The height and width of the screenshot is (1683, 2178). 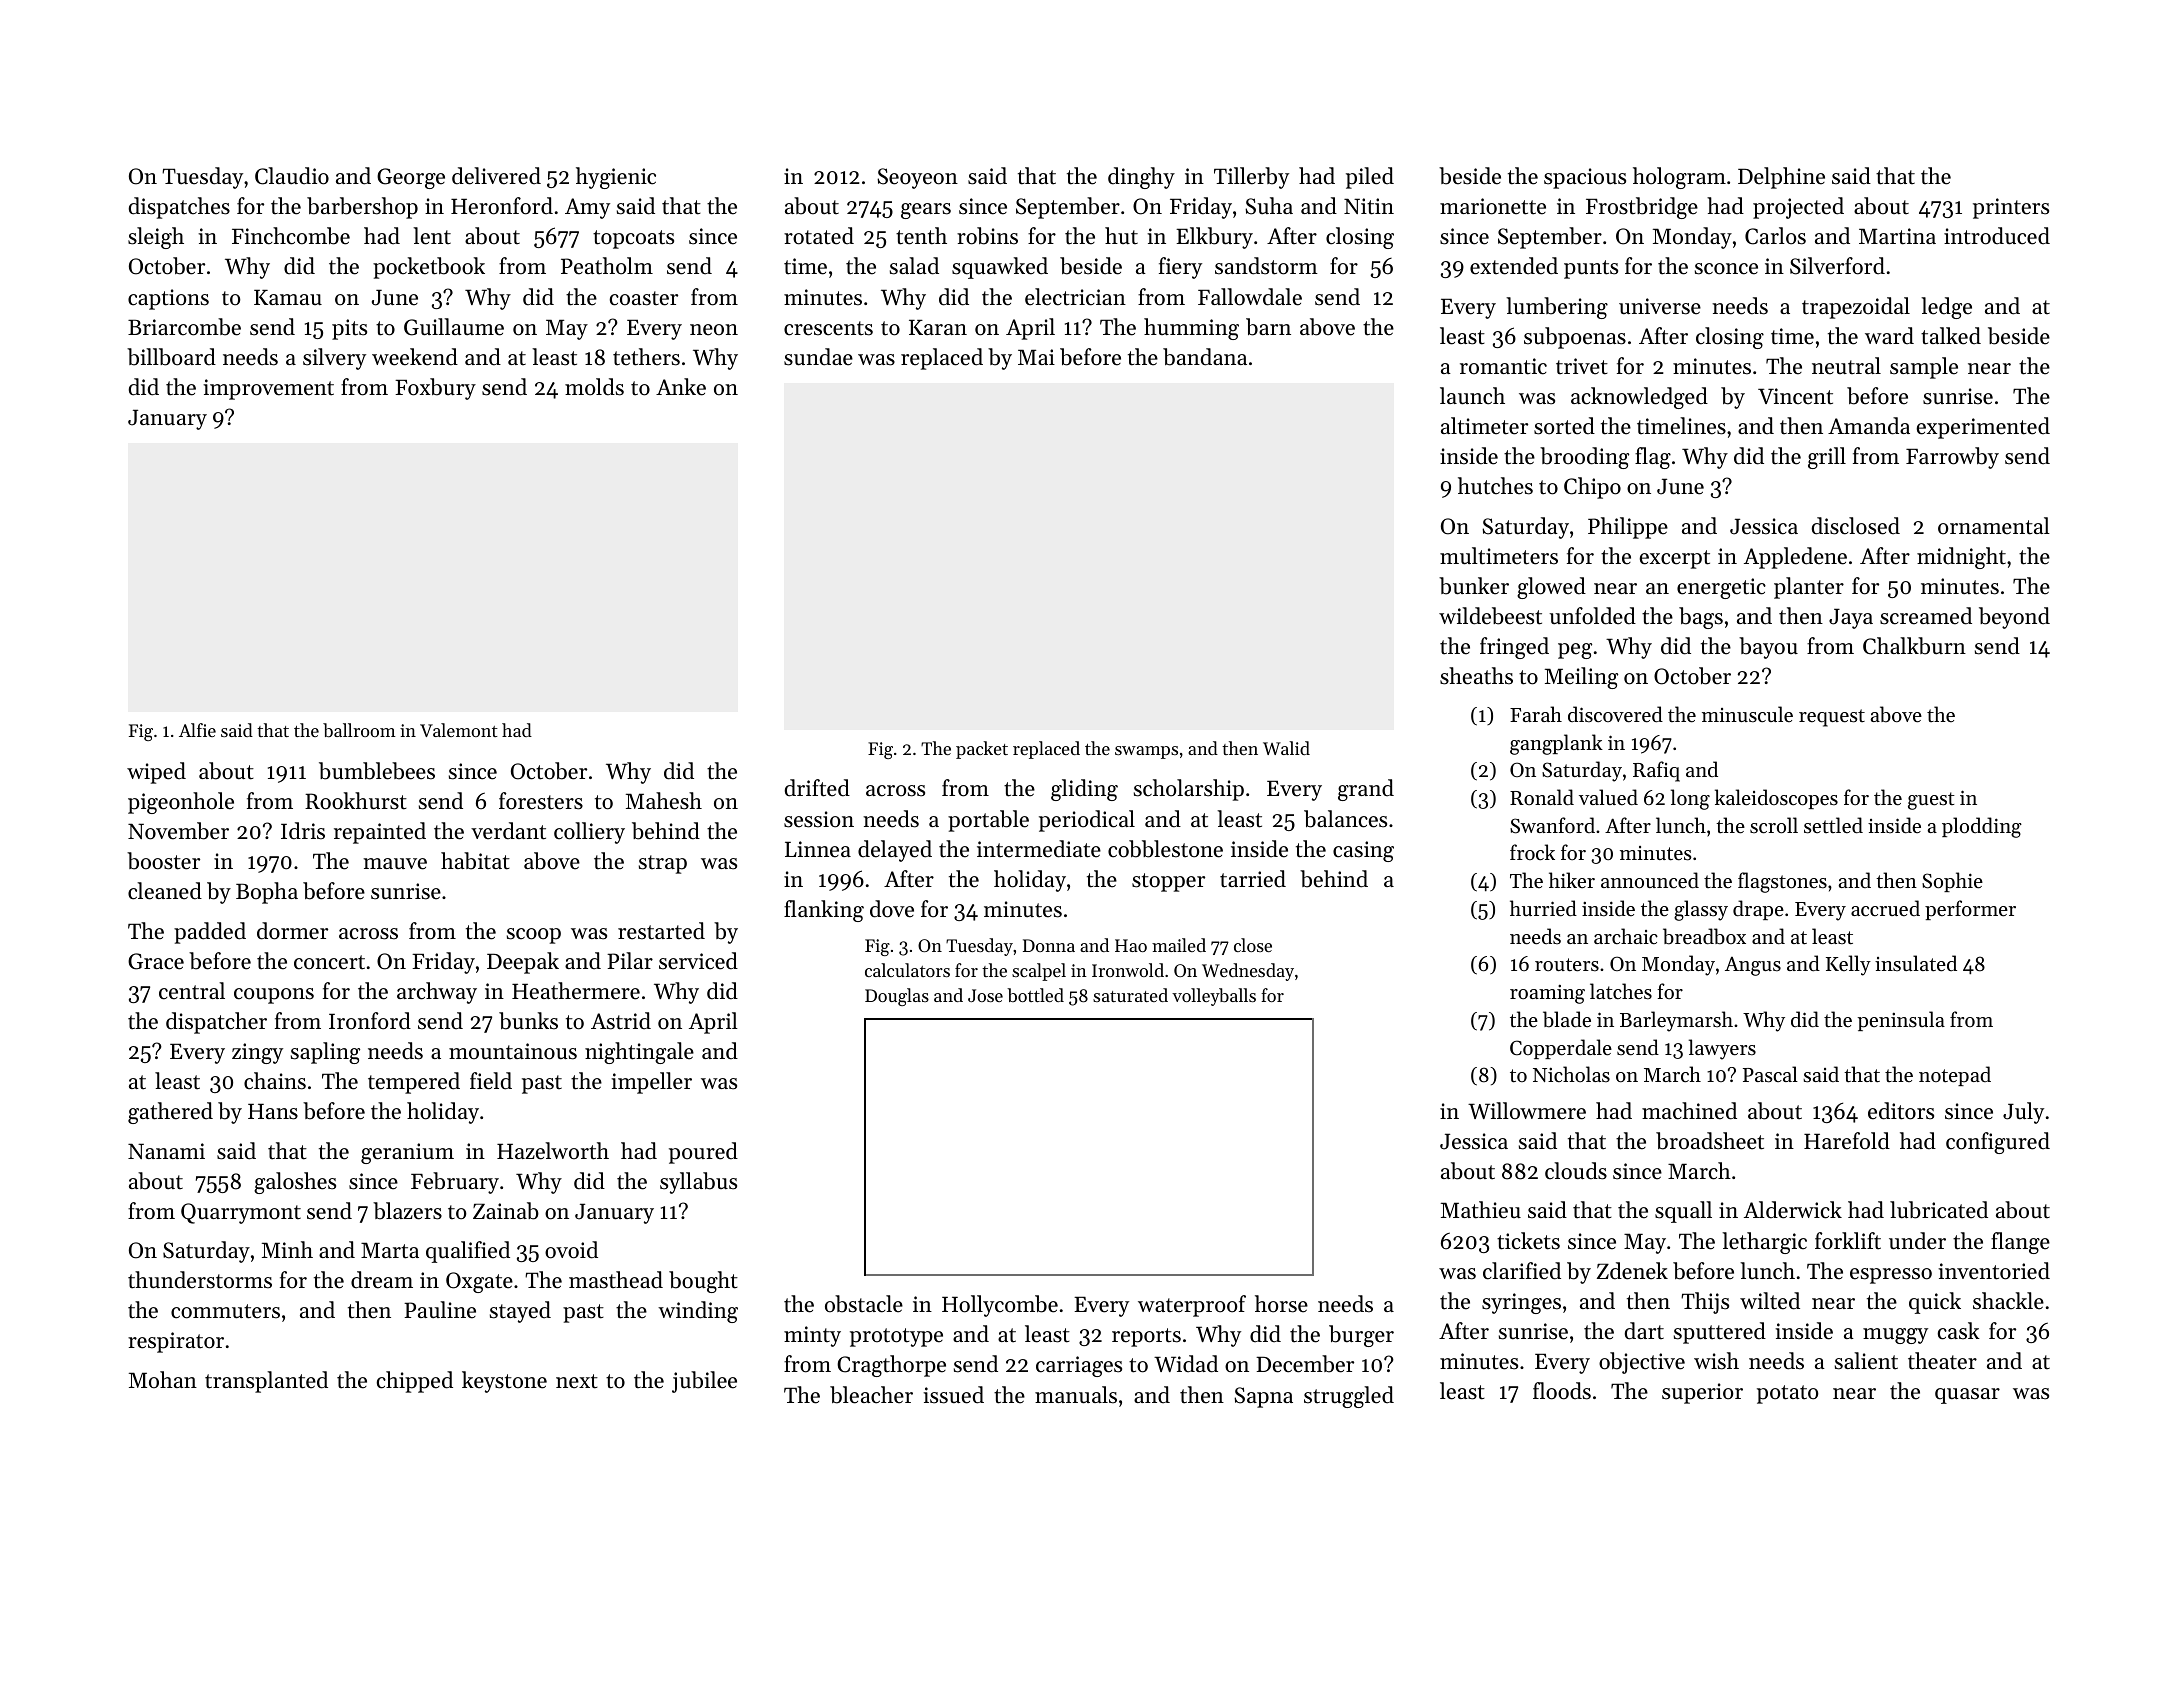 I want to click on next, so click(x=577, y=1381).
